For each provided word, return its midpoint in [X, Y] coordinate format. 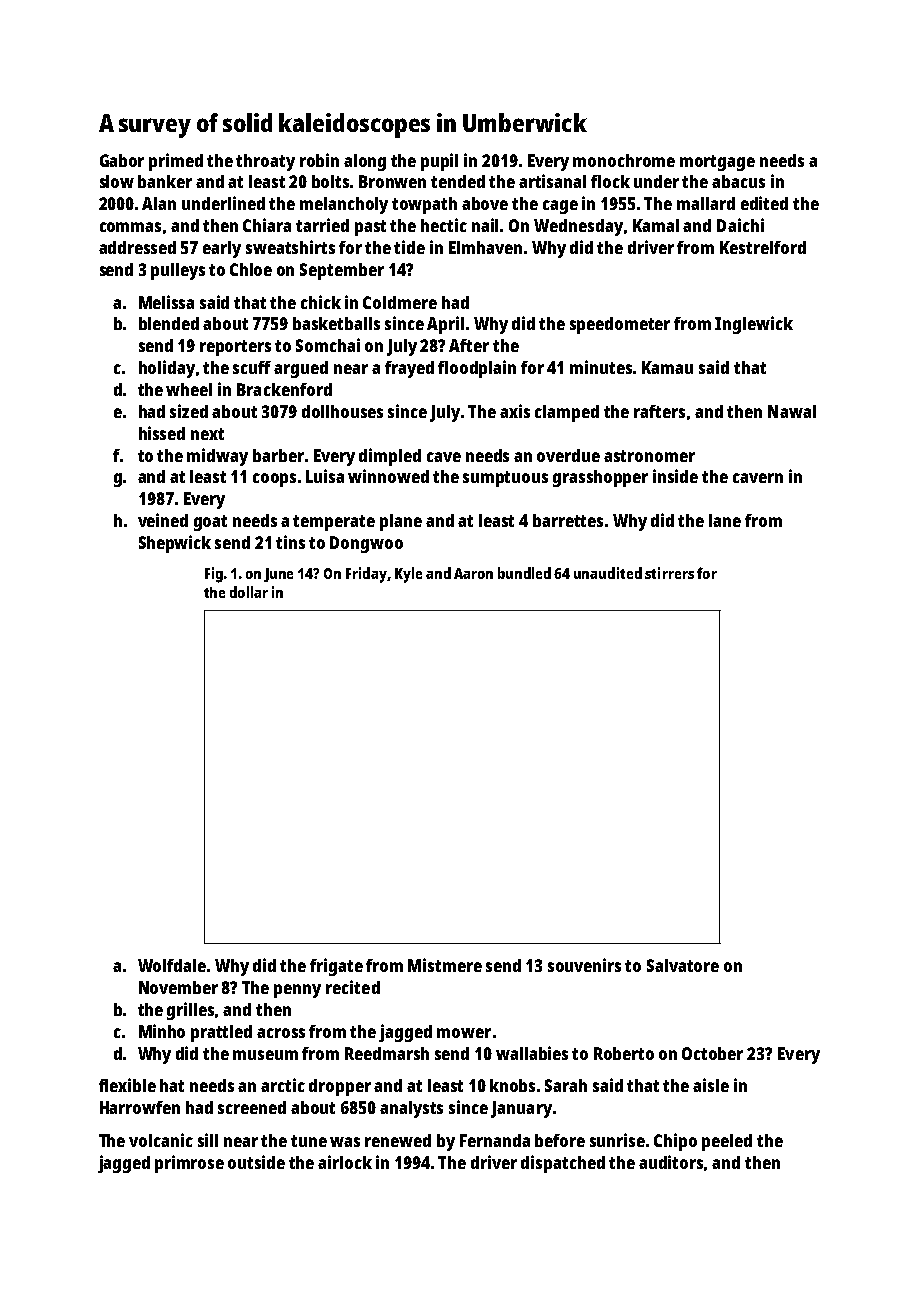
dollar [249, 592]
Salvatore [683, 965]
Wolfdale [172, 965]
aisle [711, 1085]
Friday [366, 575]
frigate [336, 967]
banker [165, 181]
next [207, 434]
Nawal [792, 411]
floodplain [477, 369]
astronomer [649, 456]
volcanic [161, 1140]
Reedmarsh [387, 1053]
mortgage [717, 163]
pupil [439, 162]
